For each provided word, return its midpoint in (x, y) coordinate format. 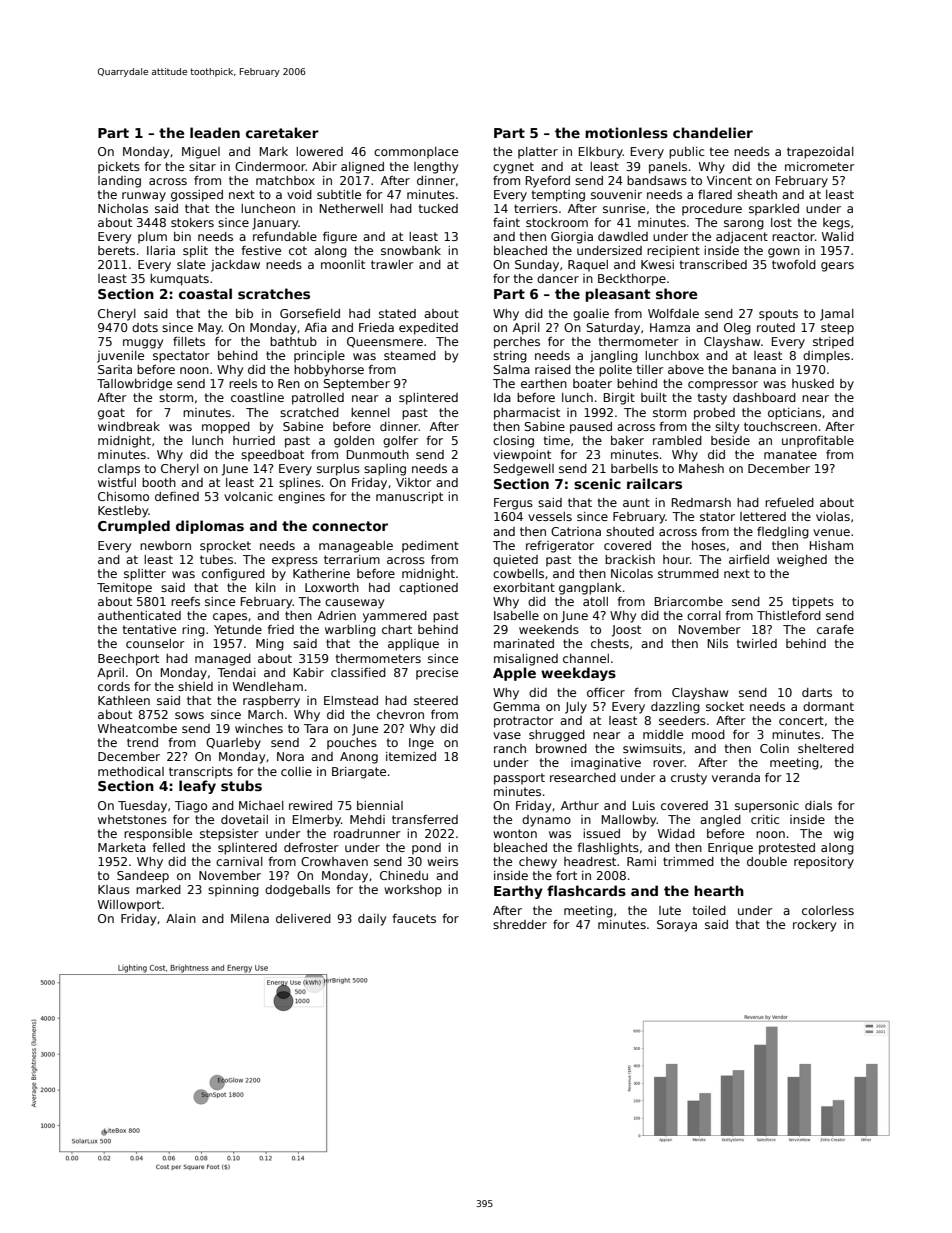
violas (833, 516)
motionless (626, 132)
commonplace (416, 153)
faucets (414, 918)
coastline (257, 397)
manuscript (409, 498)
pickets (119, 168)
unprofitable (818, 441)
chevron (400, 714)
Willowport (129, 906)
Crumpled (134, 527)
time (557, 440)
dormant (828, 706)
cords (114, 686)
